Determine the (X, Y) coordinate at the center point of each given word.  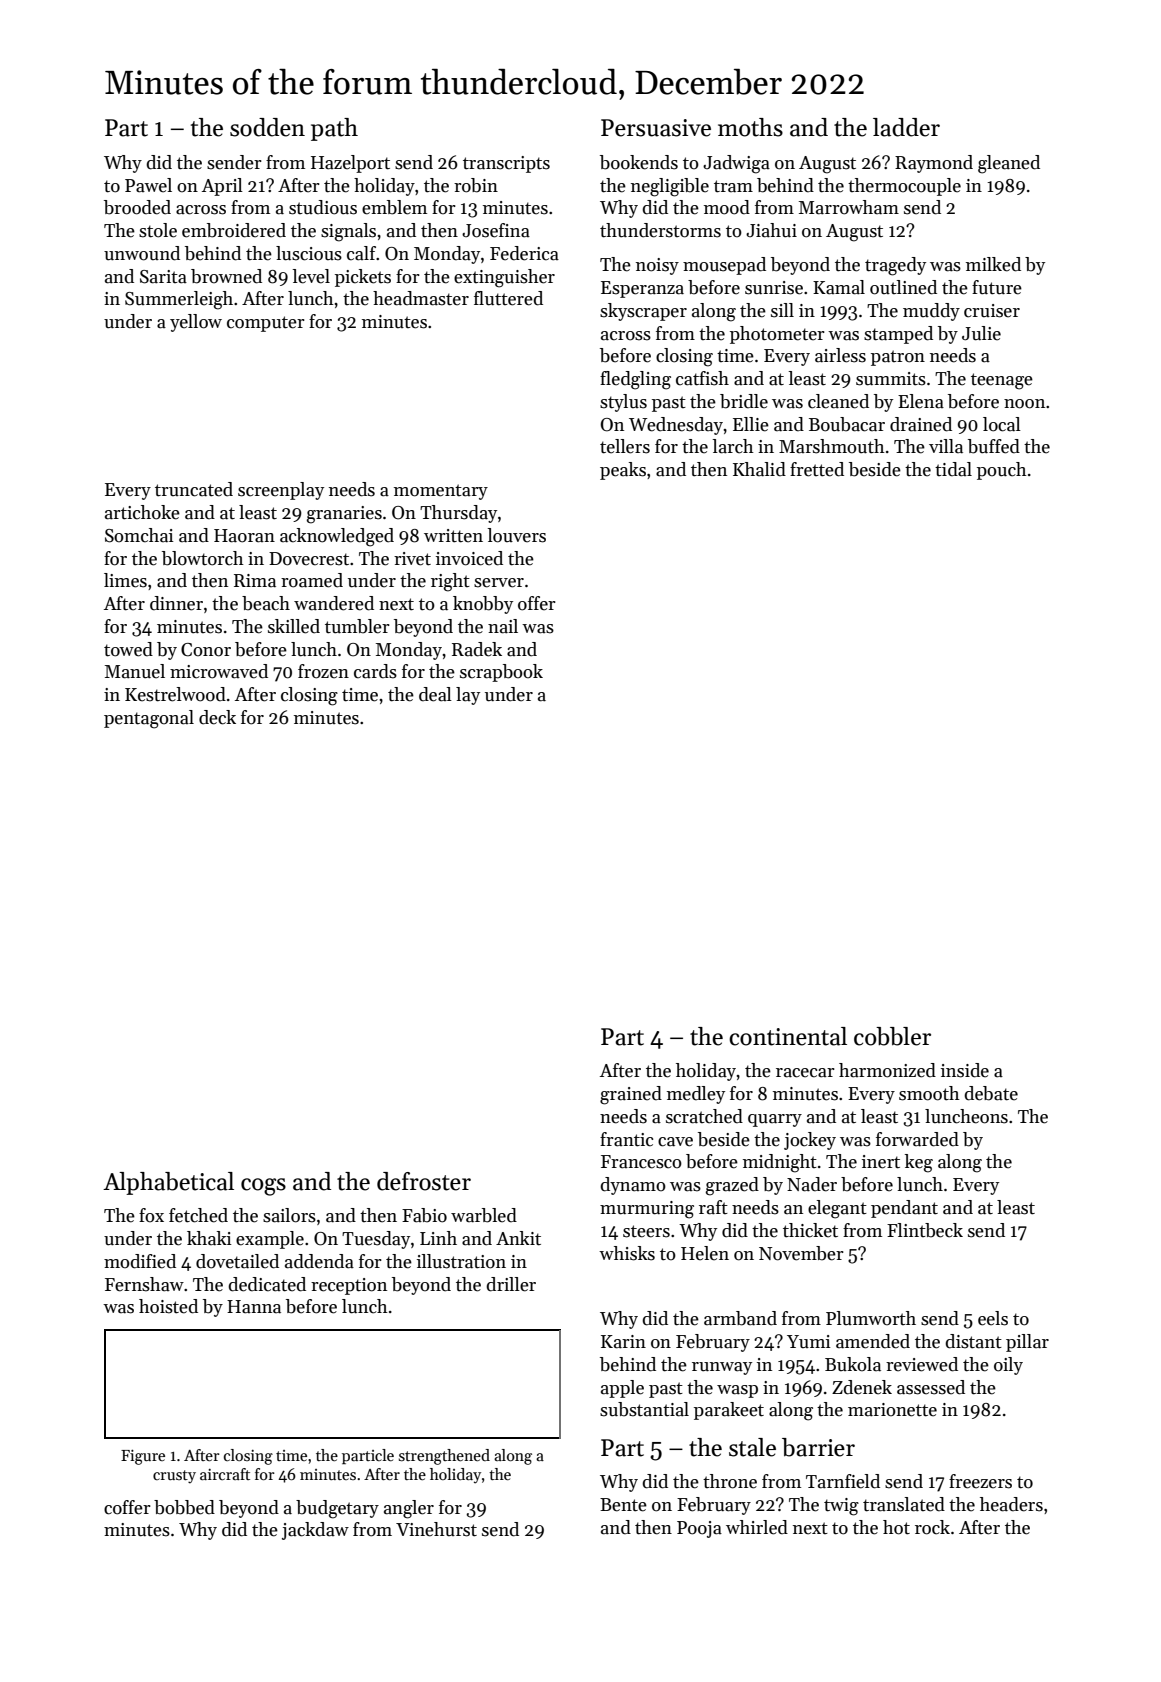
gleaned (1009, 164)
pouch (1002, 471)
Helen (705, 1253)
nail (503, 626)
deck (217, 717)
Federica (524, 253)
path (334, 129)
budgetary (337, 1509)
